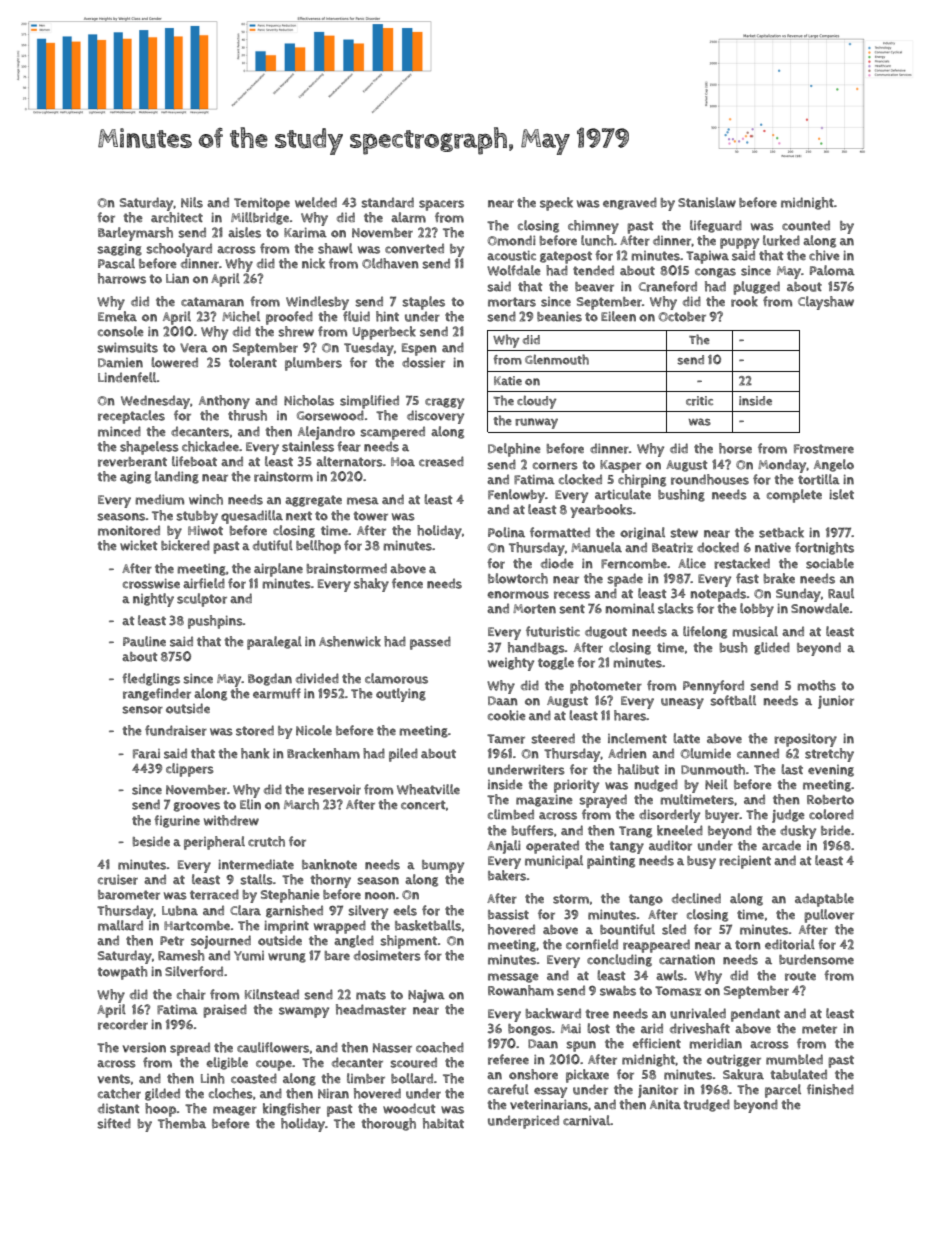 The width and height of the document is (952, 1233). What do you see at coordinates (530, 1030) in the document?
I see `bongos` at bounding box center [530, 1030].
